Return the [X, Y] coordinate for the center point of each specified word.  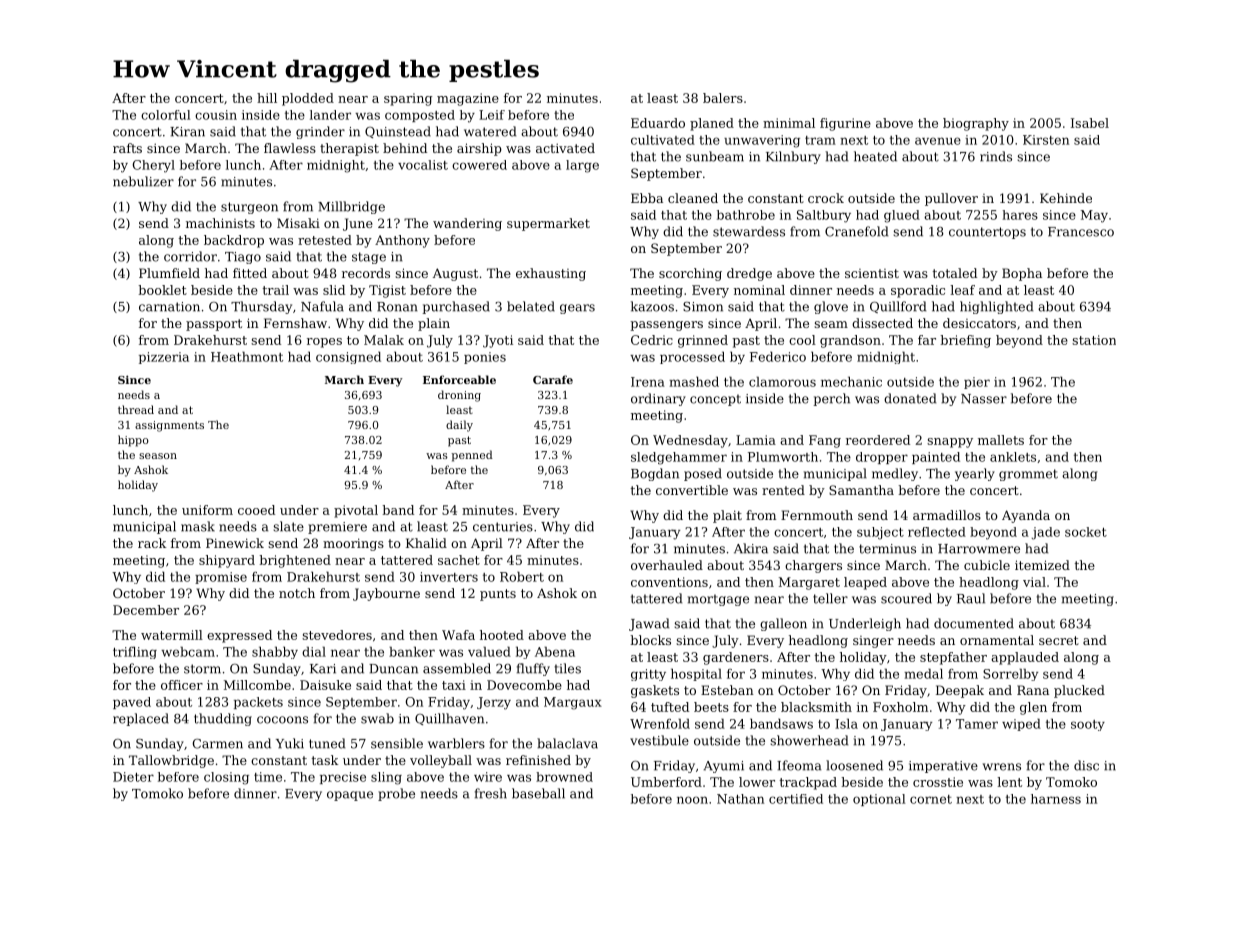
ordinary [658, 399]
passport [214, 325]
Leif [492, 115]
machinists [220, 223]
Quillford [898, 307]
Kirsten [1046, 140]
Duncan [393, 669]
